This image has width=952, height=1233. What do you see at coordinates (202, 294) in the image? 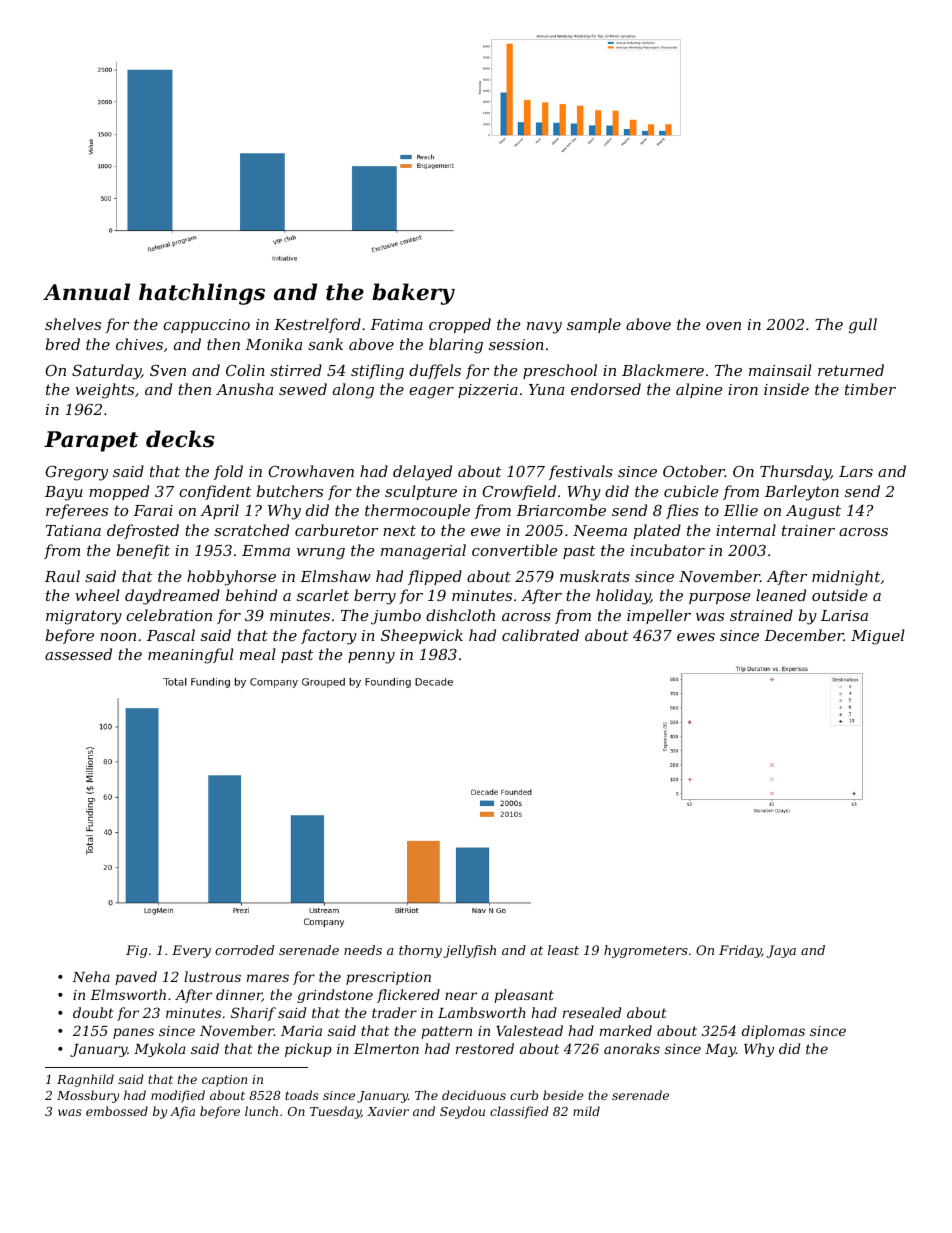
I see `hatchlings` at bounding box center [202, 294].
